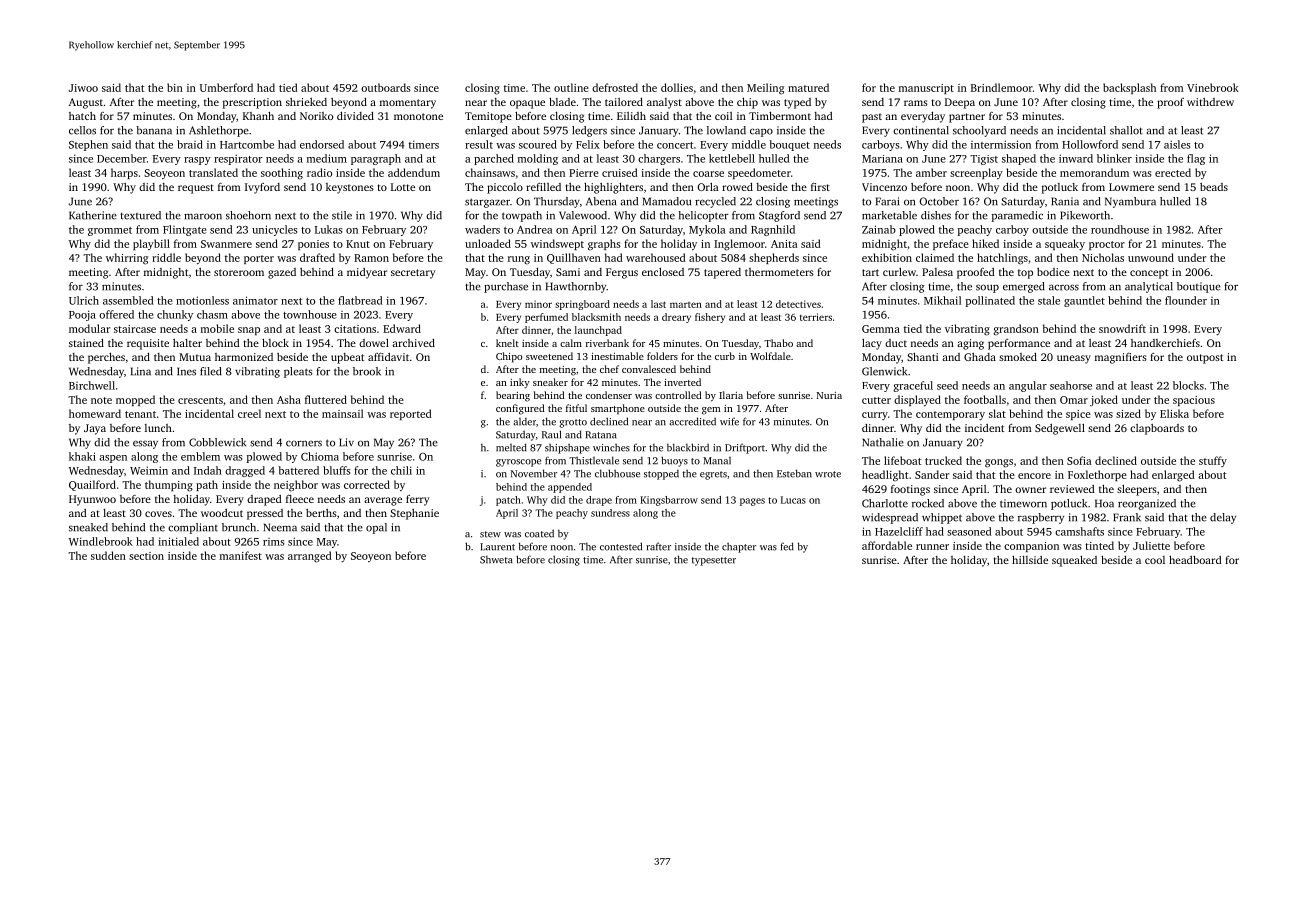 This screenshot has width=1308, height=924. I want to click on Quailford, so click(92, 485).
